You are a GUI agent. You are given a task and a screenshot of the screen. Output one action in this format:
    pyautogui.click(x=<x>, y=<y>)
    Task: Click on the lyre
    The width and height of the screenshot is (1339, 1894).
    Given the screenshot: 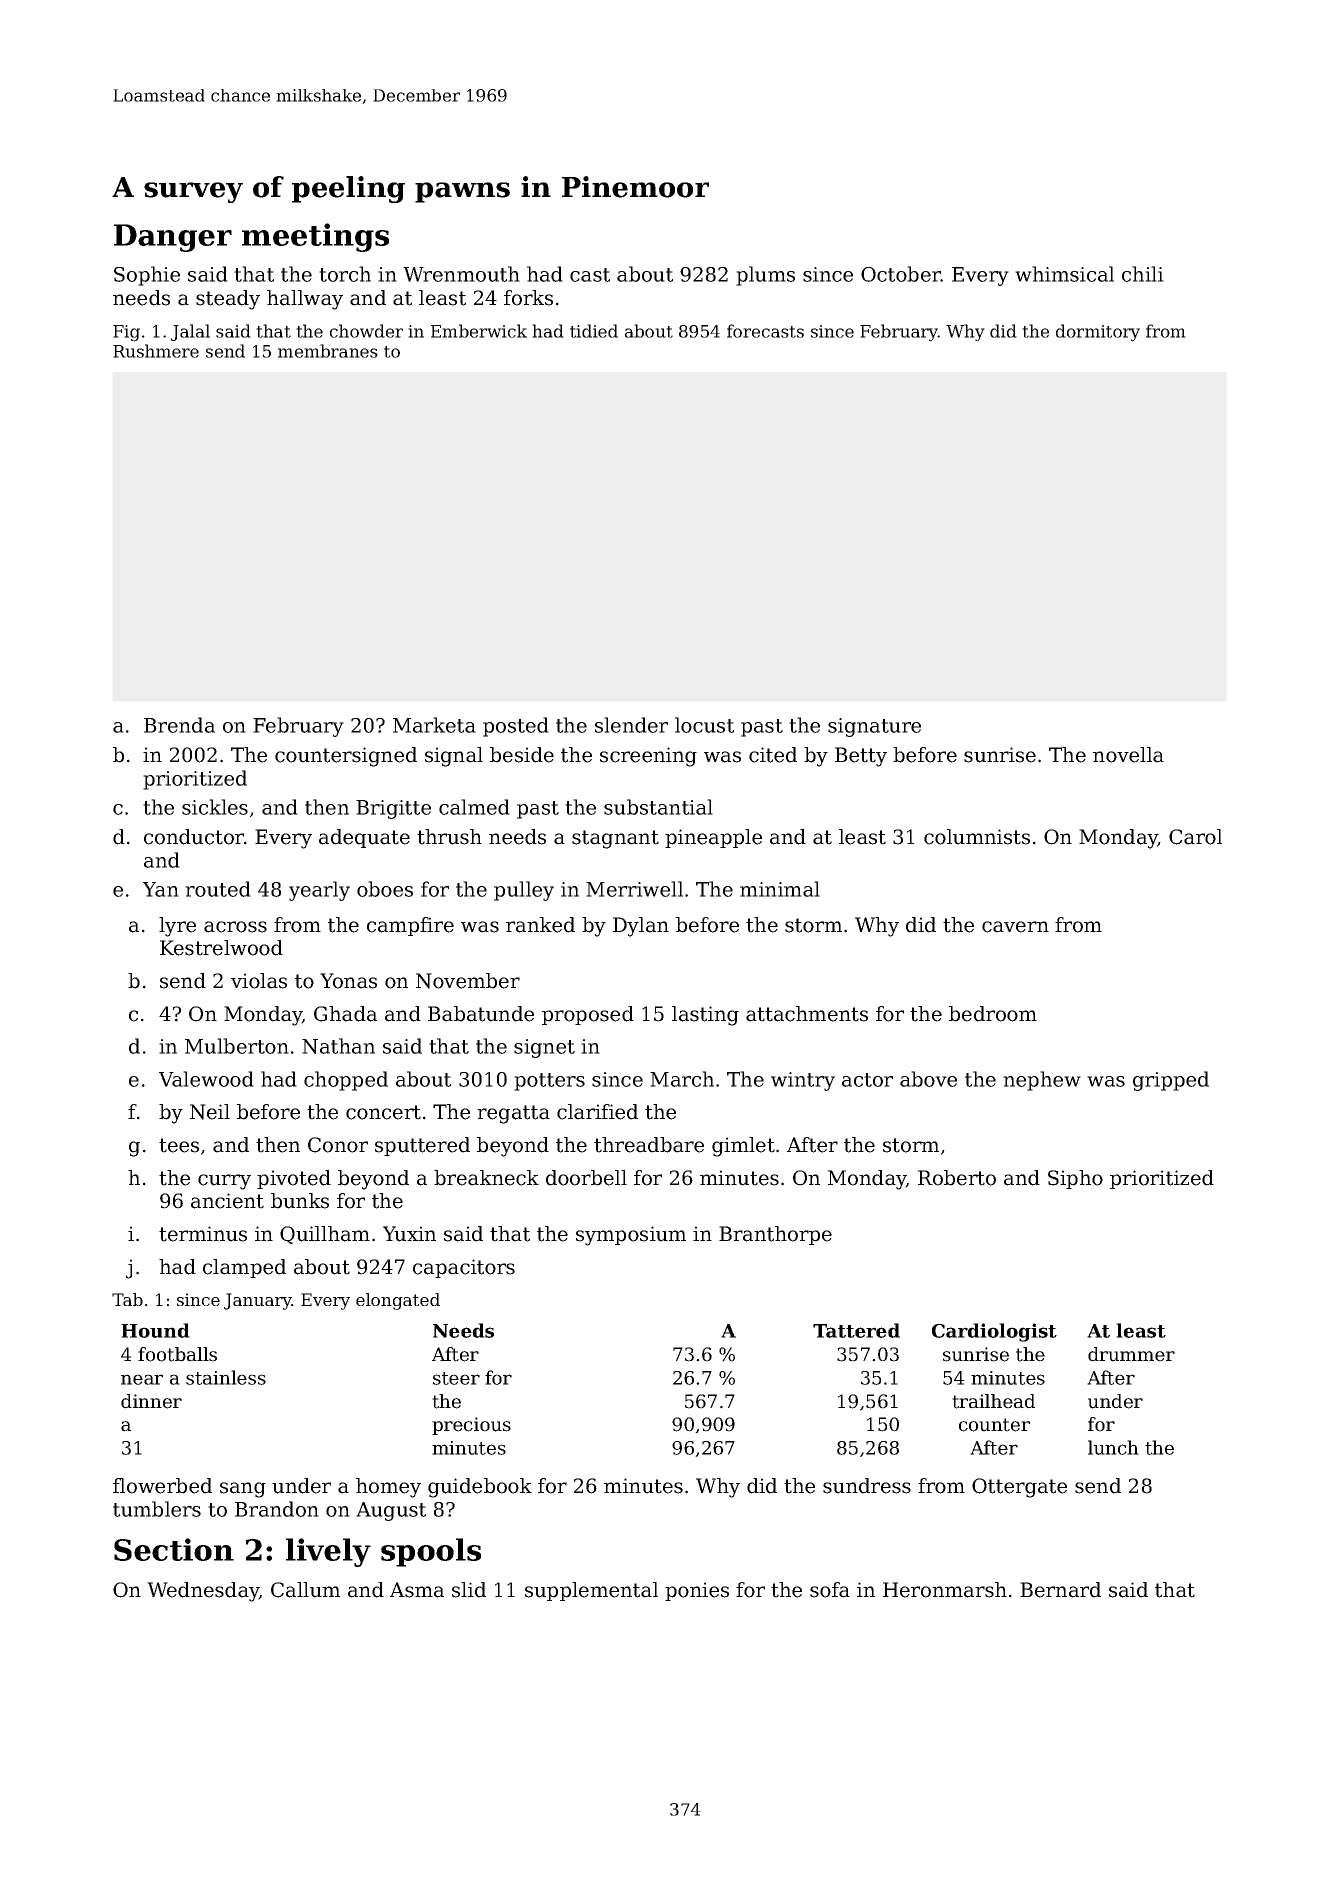 What is the action you would take?
    pyautogui.click(x=177, y=927)
